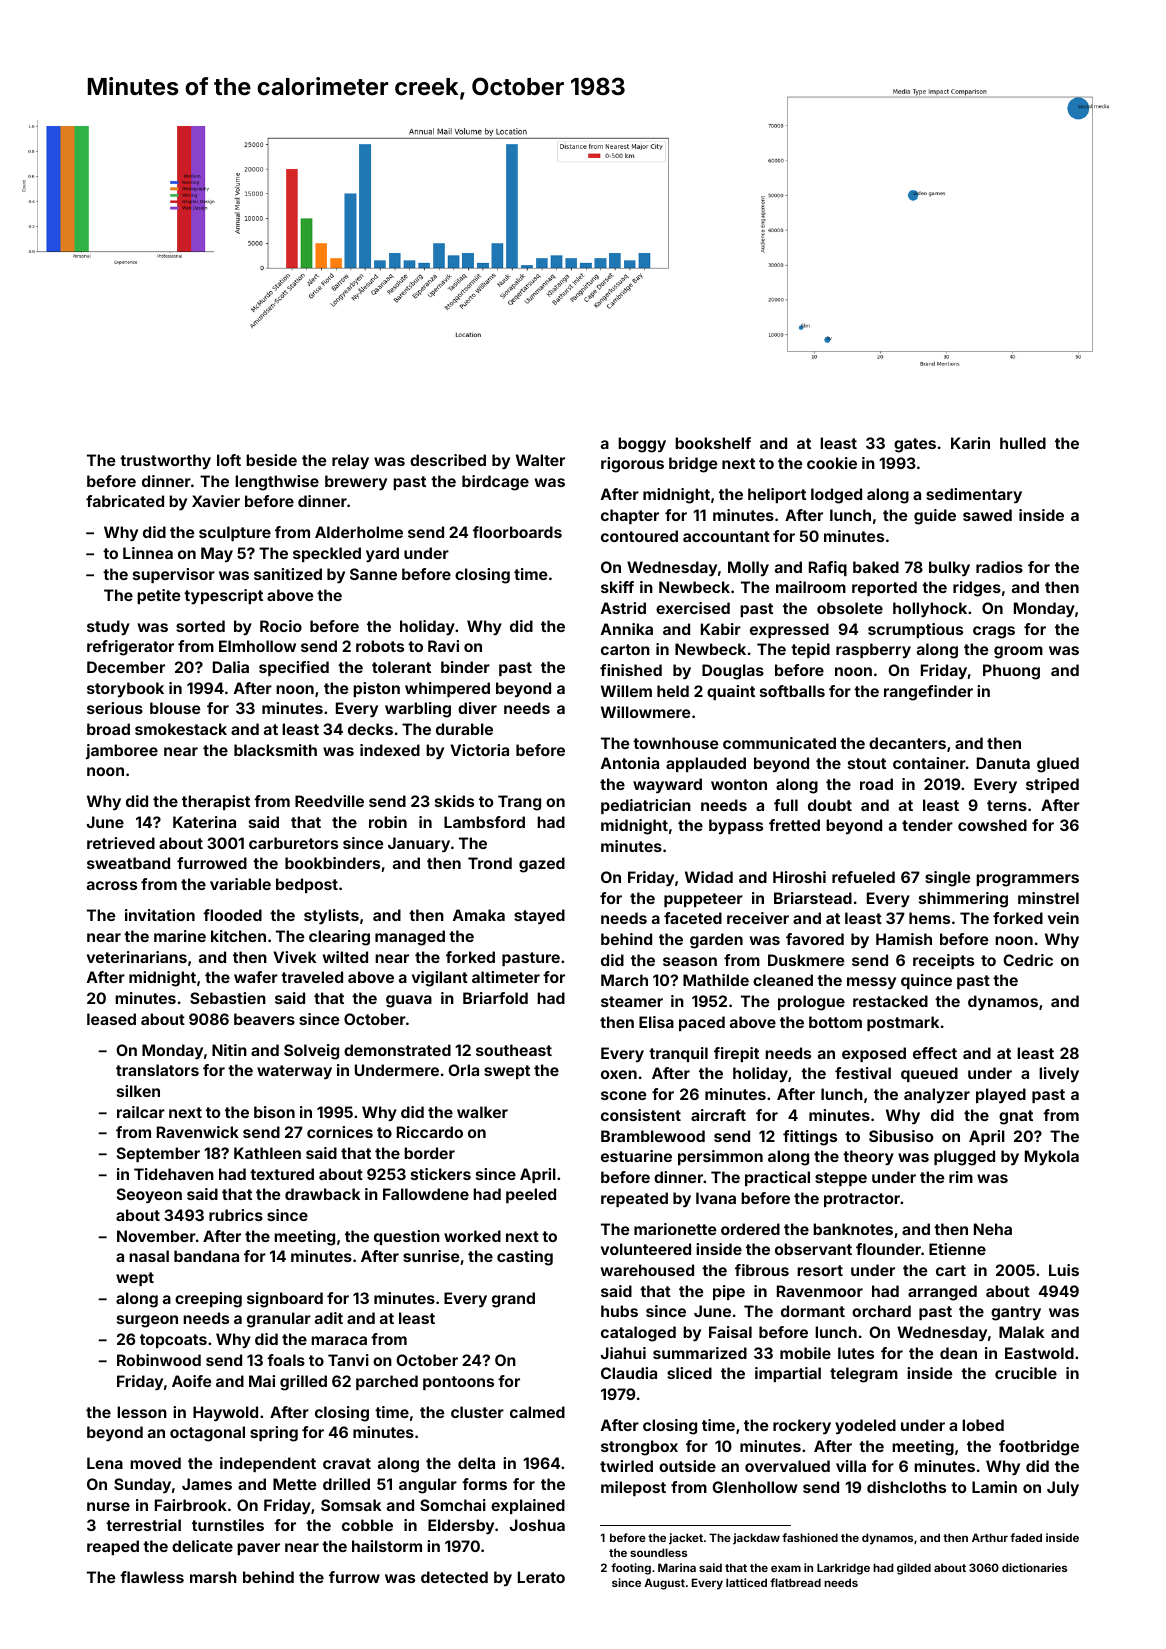  What do you see at coordinates (312, 977) in the page?
I see `traveled` at bounding box center [312, 977].
